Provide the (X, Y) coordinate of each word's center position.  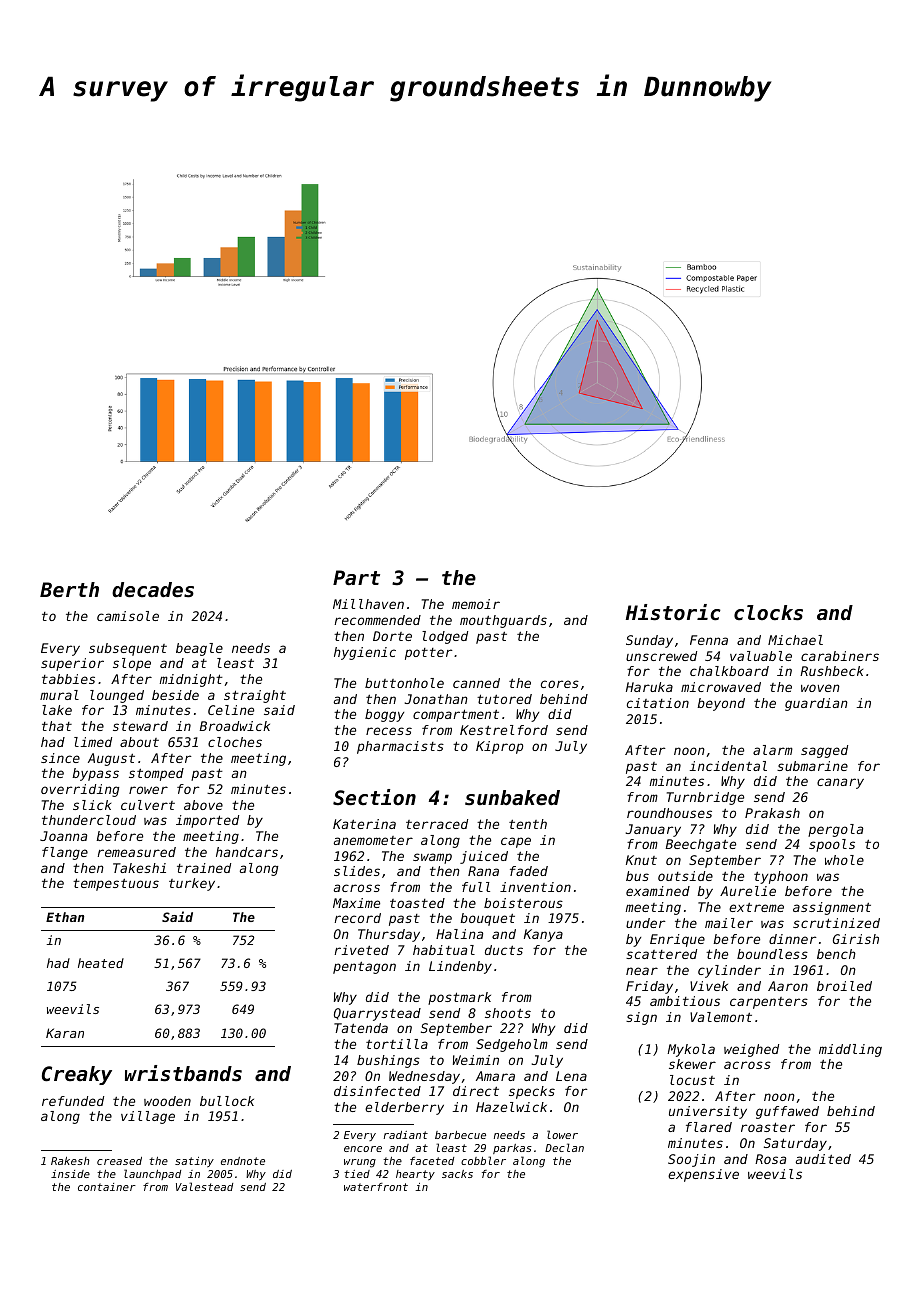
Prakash (772, 813)
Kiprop (499, 747)
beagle (199, 649)
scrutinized (836, 923)
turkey (192, 884)
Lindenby (460, 967)
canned (476, 683)
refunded (73, 1101)
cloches (235, 742)
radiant (406, 1135)
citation (658, 703)
